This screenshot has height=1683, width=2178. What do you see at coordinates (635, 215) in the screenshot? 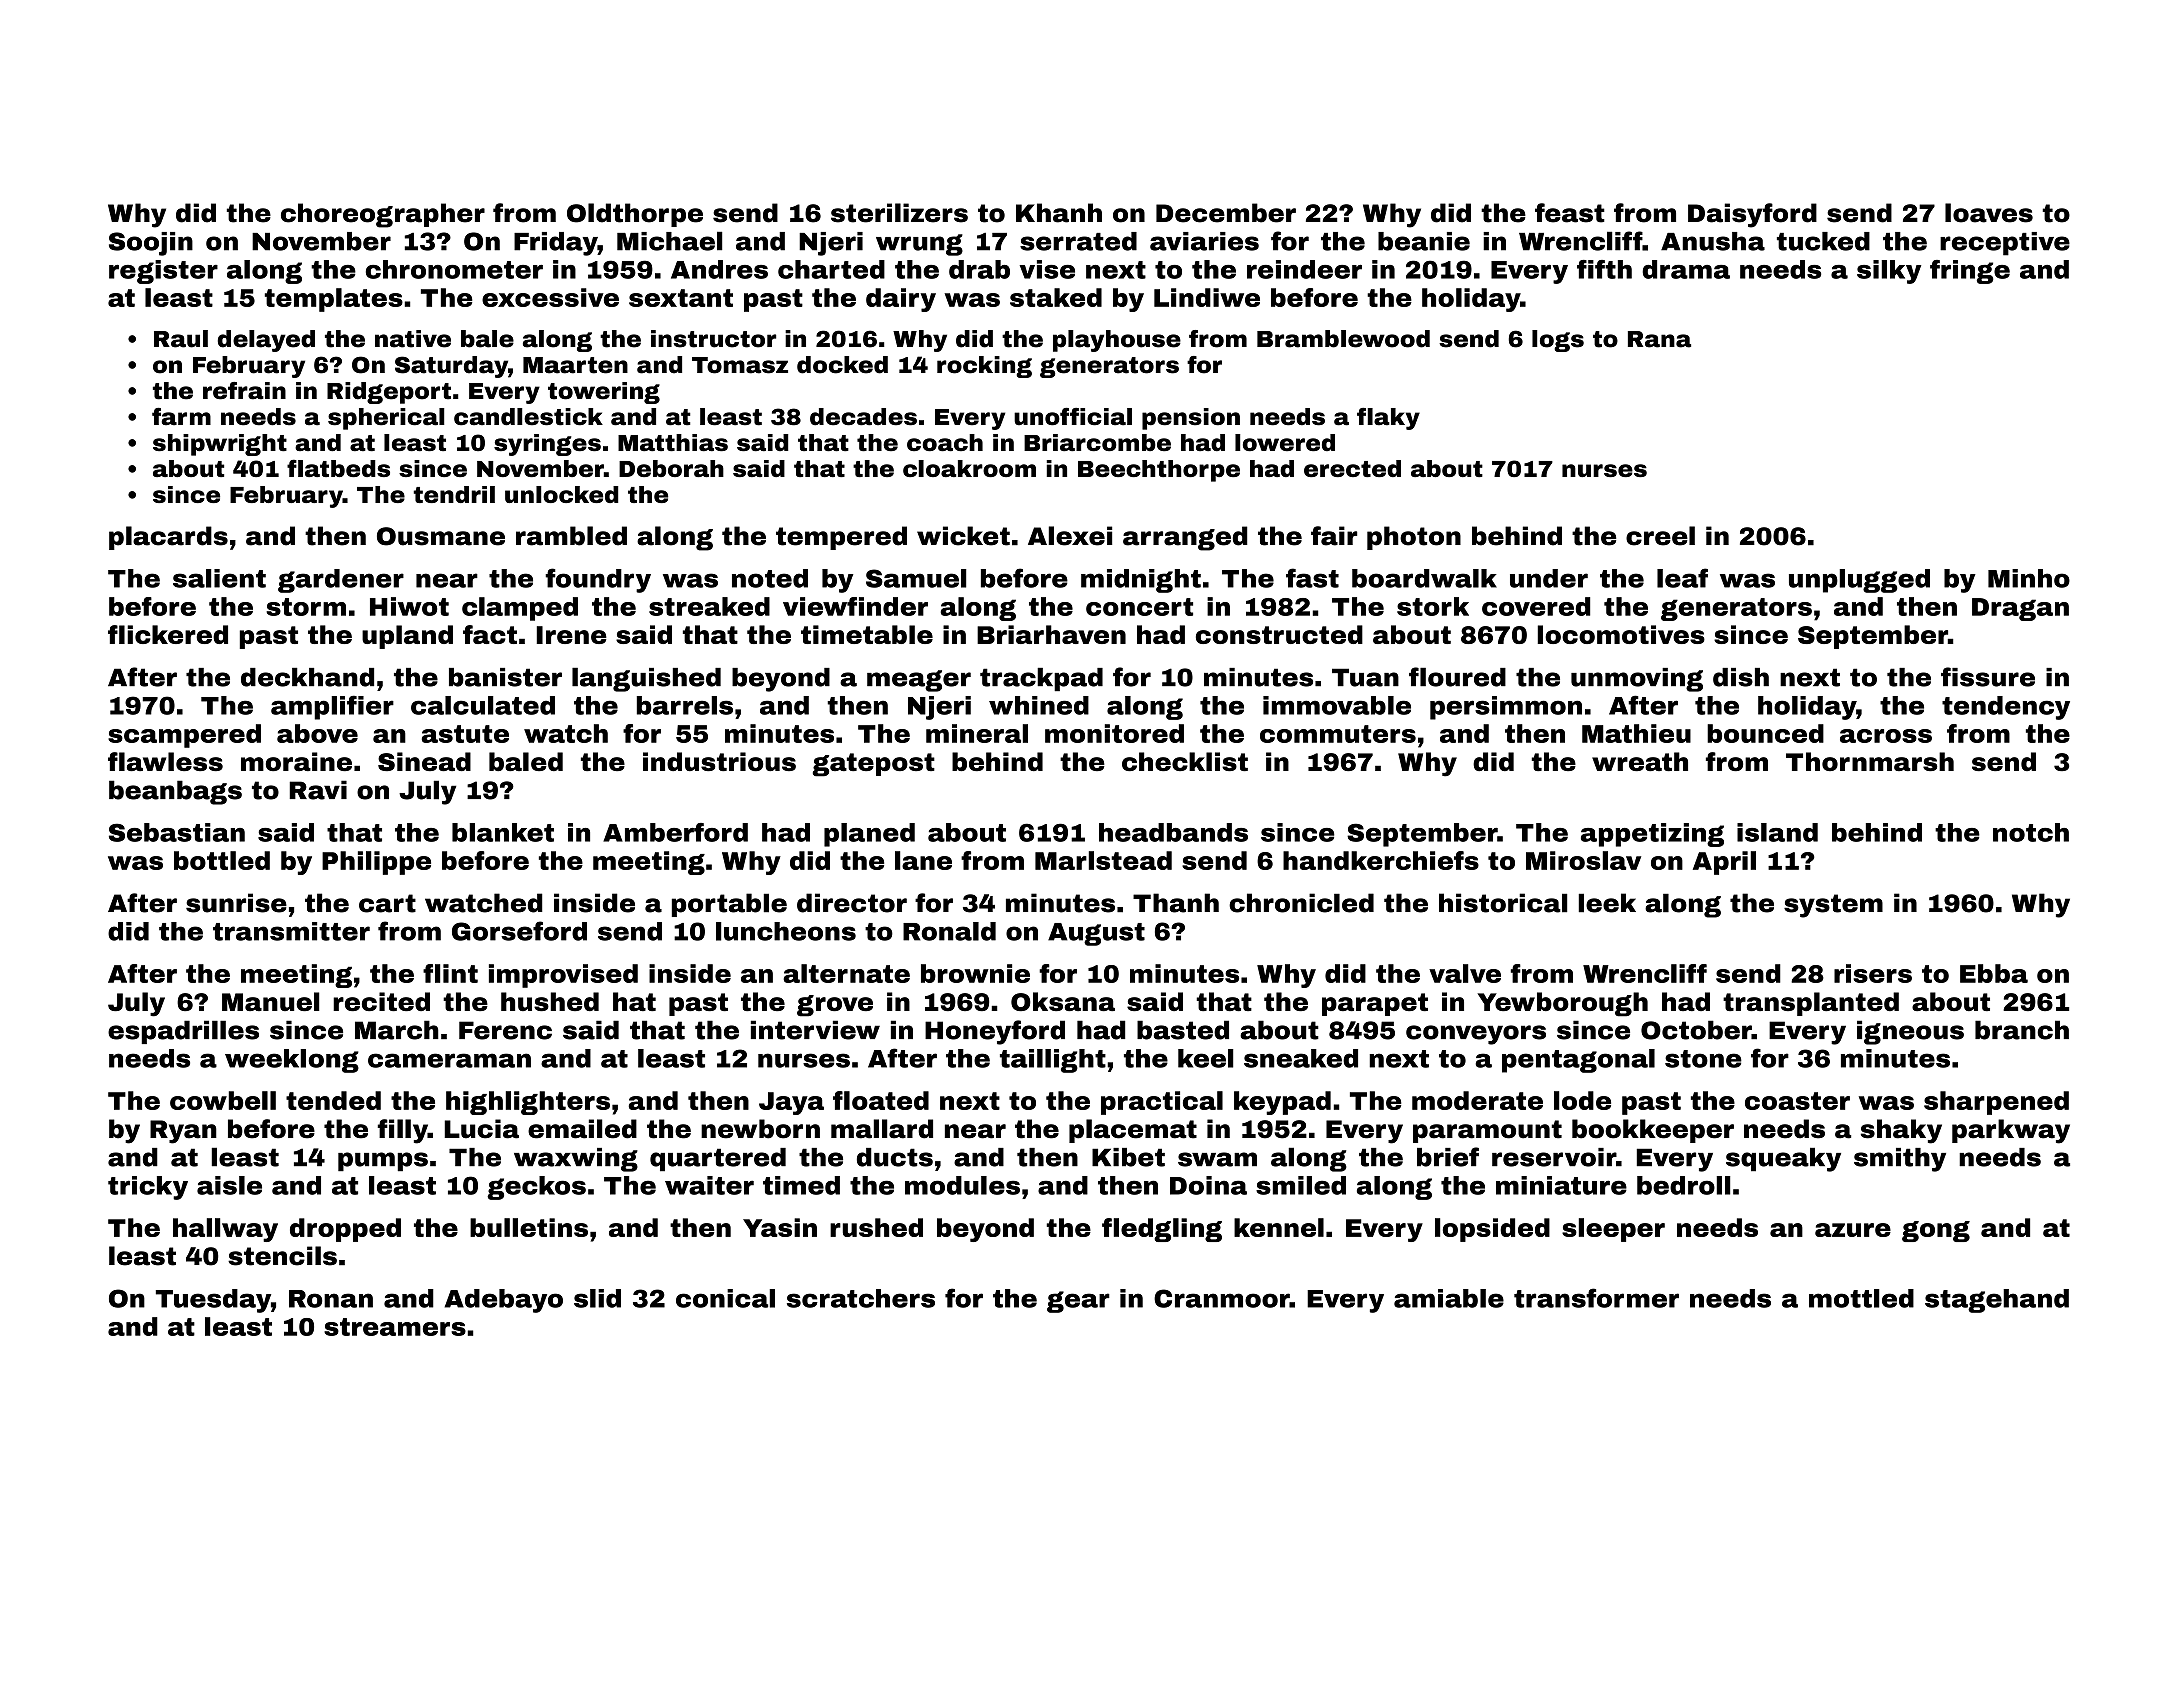
I see `Oldthorpe` at bounding box center [635, 215].
